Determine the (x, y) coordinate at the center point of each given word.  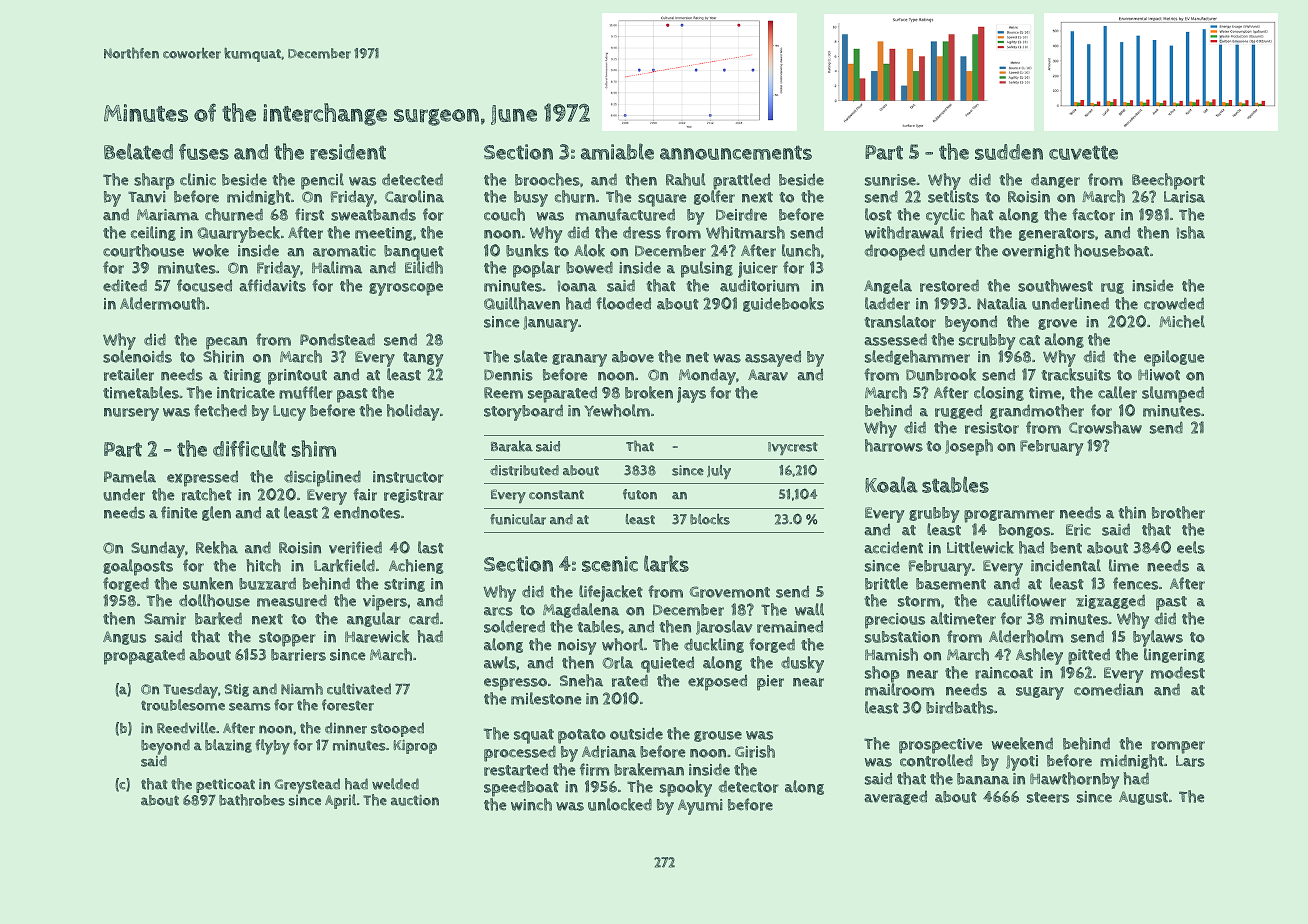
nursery (131, 414)
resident (348, 152)
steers (1048, 797)
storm (919, 601)
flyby (273, 747)
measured (292, 601)
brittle (886, 583)
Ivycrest (793, 448)
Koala (891, 484)
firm (594, 769)
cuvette (1083, 152)
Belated (138, 151)
